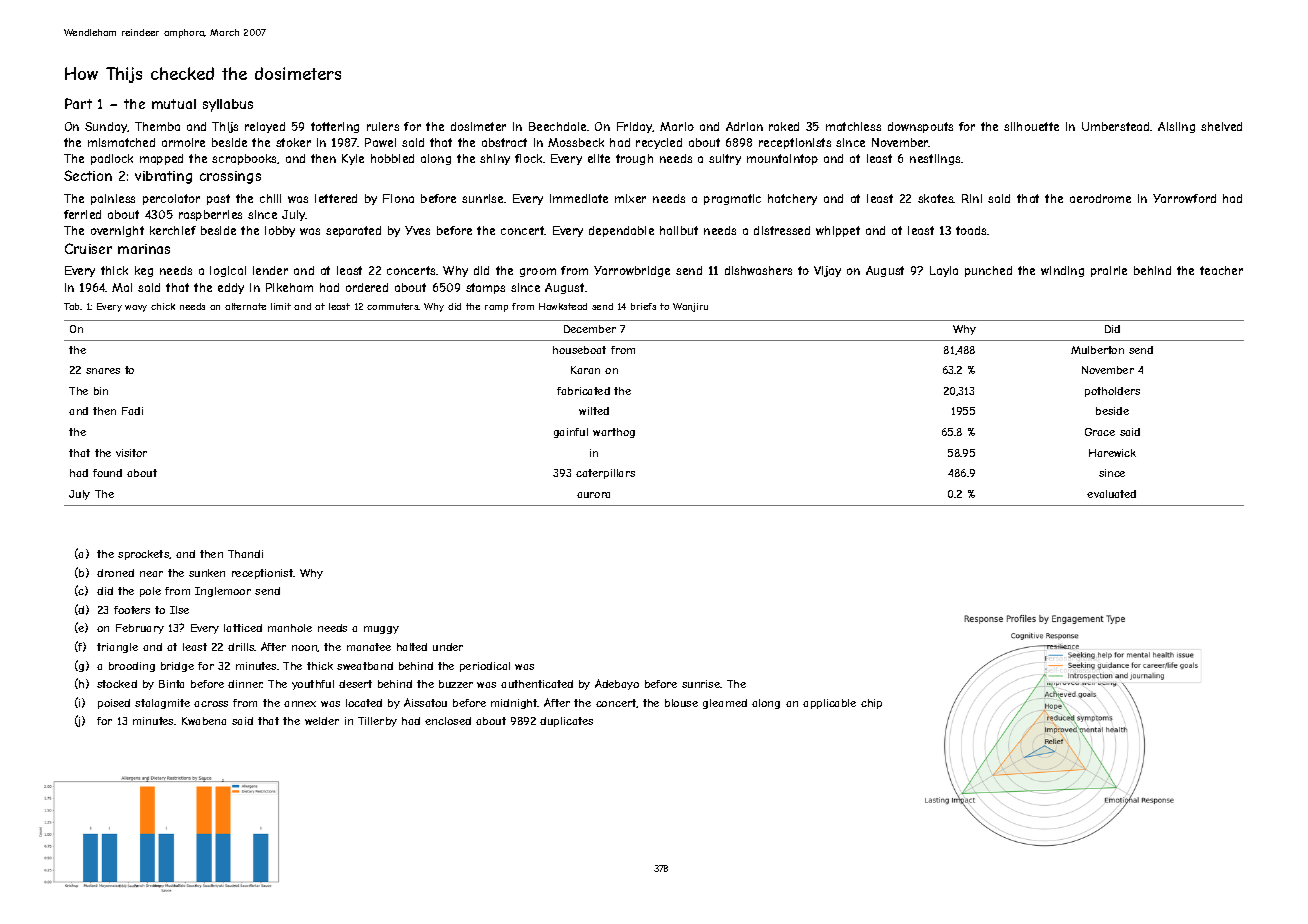  I want to click on dishwashers, so click(758, 270).
